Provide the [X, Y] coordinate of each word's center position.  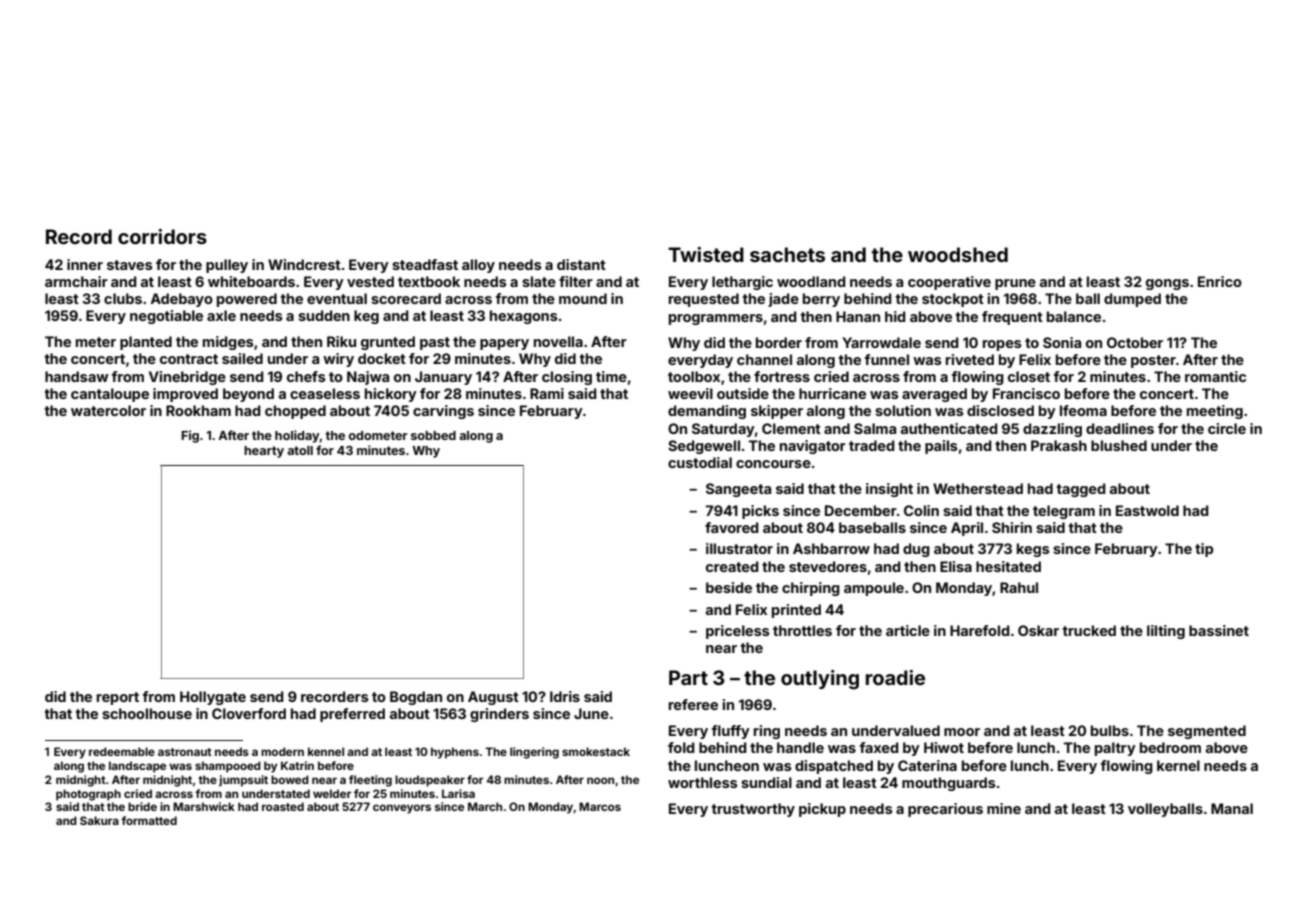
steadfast [425, 264]
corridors [162, 236]
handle [800, 747]
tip [1204, 550]
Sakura [99, 820]
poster [1153, 361]
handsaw [76, 376]
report [118, 698]
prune [1015, 284]
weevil [690, 393]
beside [729, 587]
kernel [1178, 765]
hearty [264, 452]
